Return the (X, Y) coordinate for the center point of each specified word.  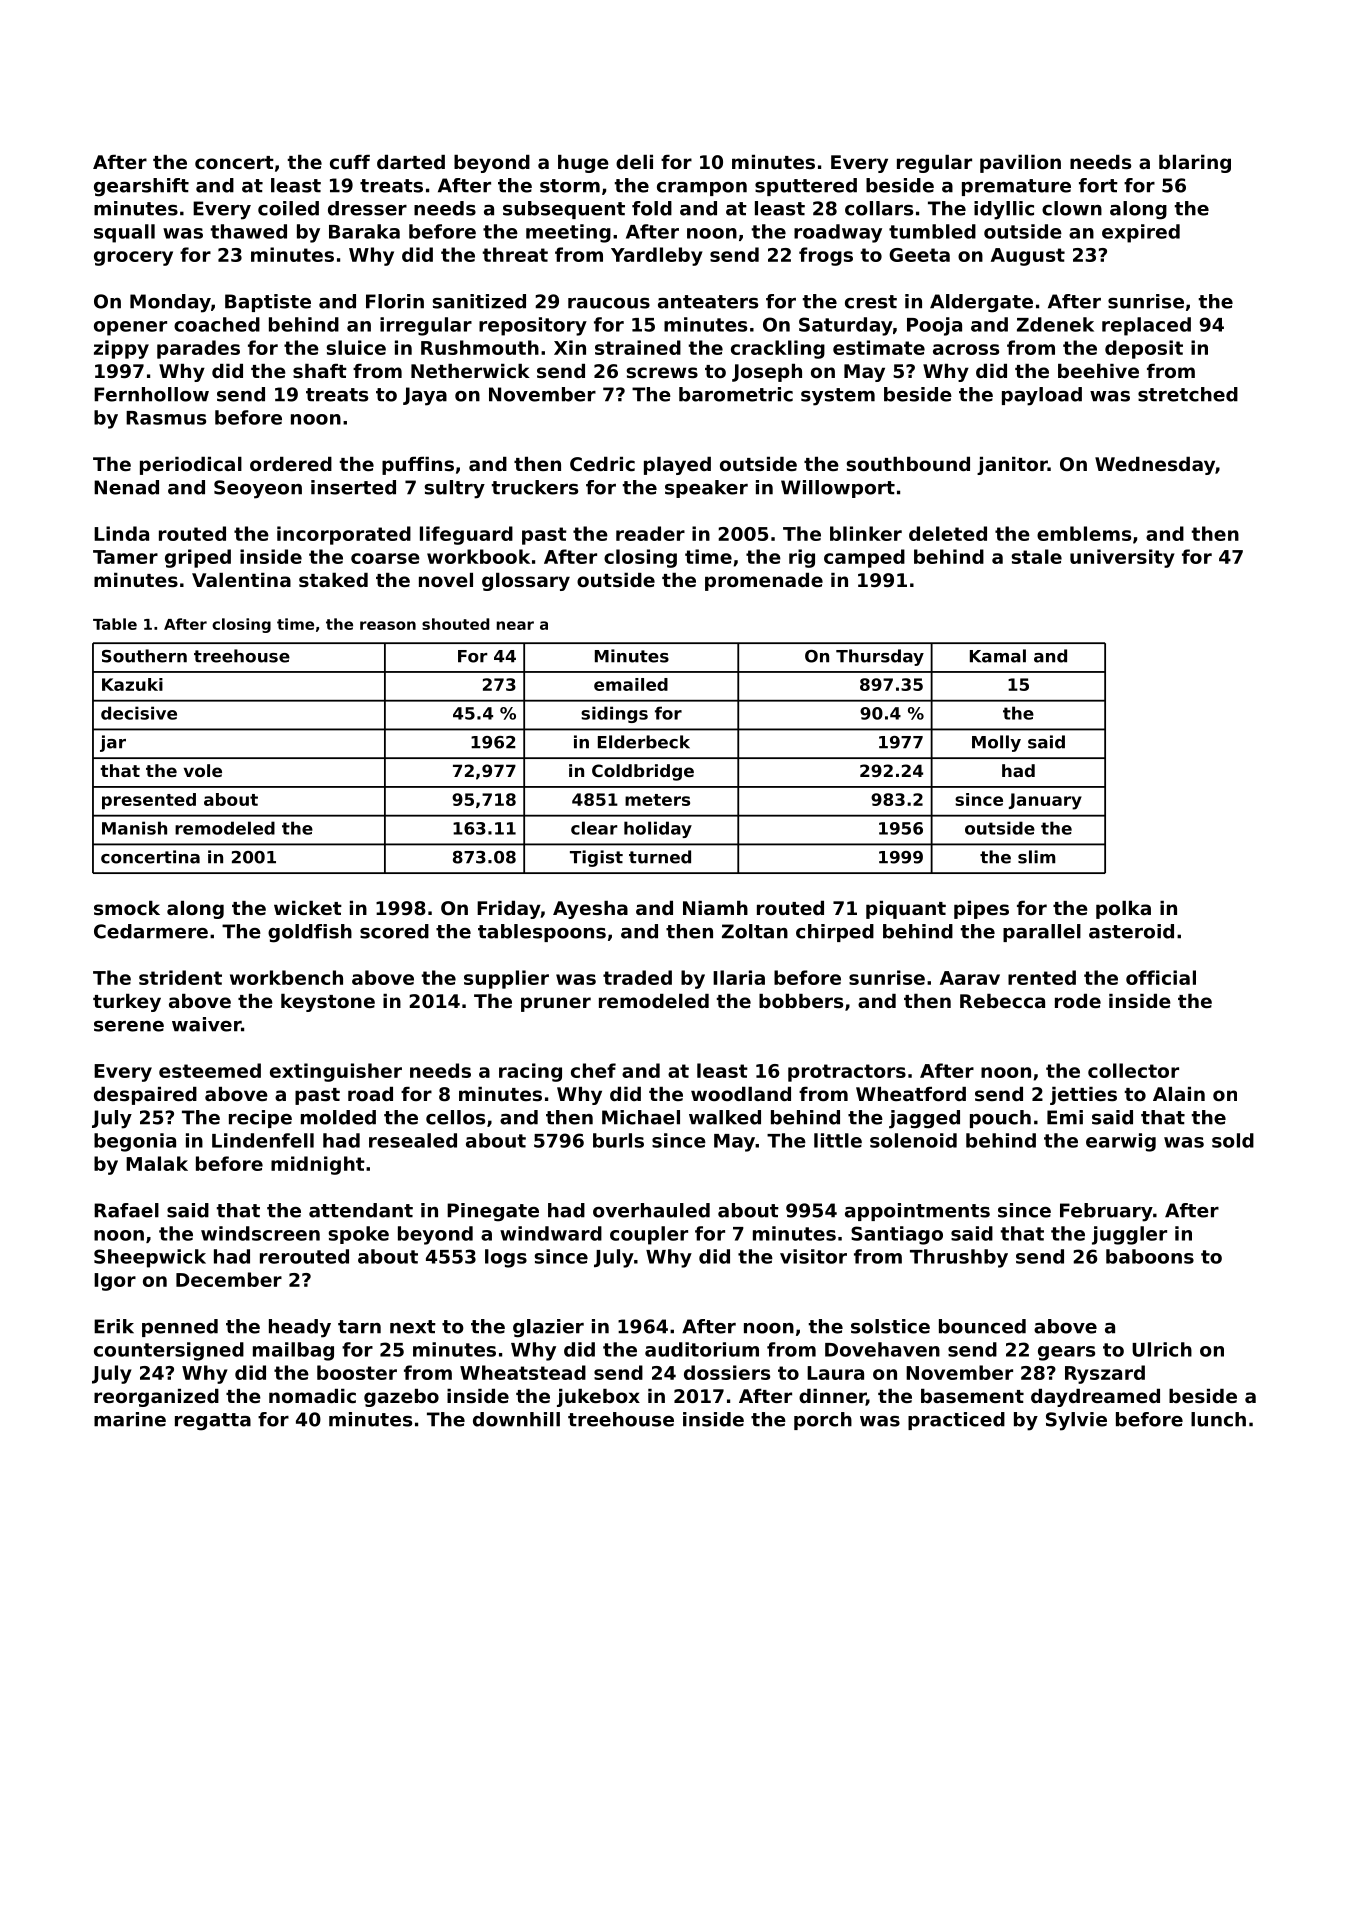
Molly (996, 743)
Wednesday (1155, 466)
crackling (778, 349)
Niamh (715, 908)
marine (130, 1419)
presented (149, 801)
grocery (133, 258)
